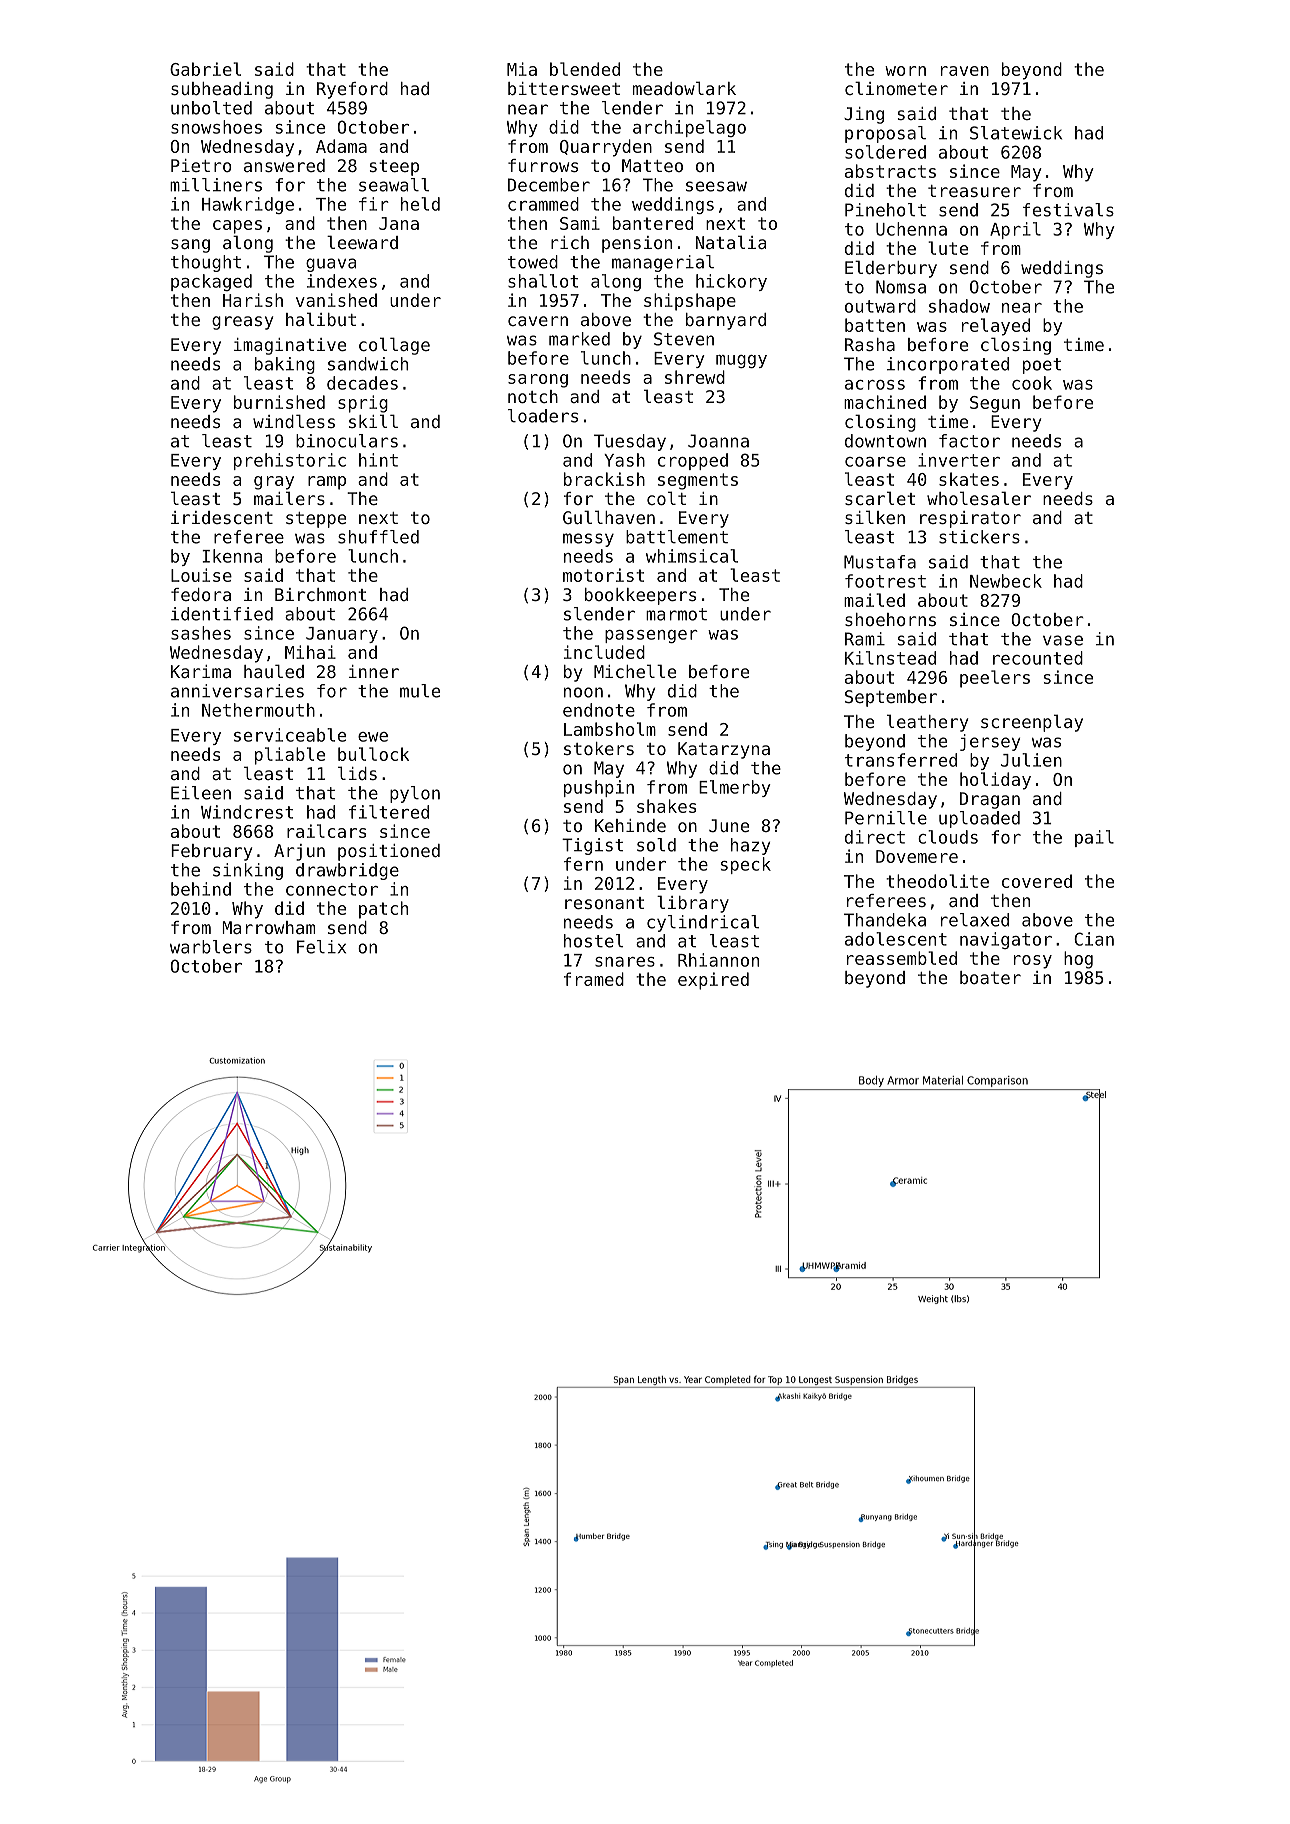 The width and height of the screenshot is (1290, 1824). What do you see at coordinates (352, 90) in the screenshot?
I see `Ryeford` at bounding box center [352, 90].
